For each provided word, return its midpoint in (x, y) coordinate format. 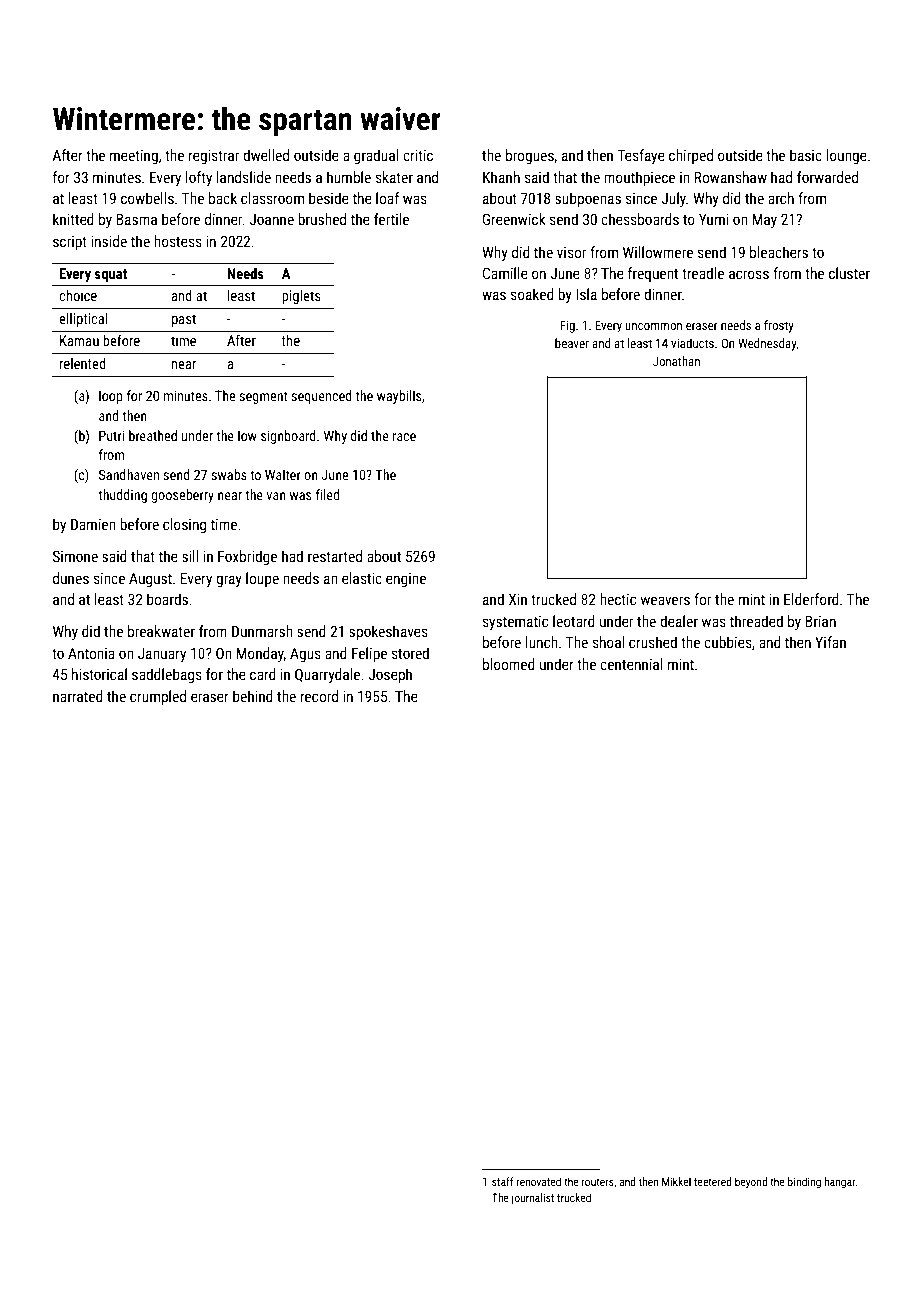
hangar (840, 1183)
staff (502, 1181)
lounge (846, 156)
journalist (532, 1199)
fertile (391, 219)
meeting (134, 157)
